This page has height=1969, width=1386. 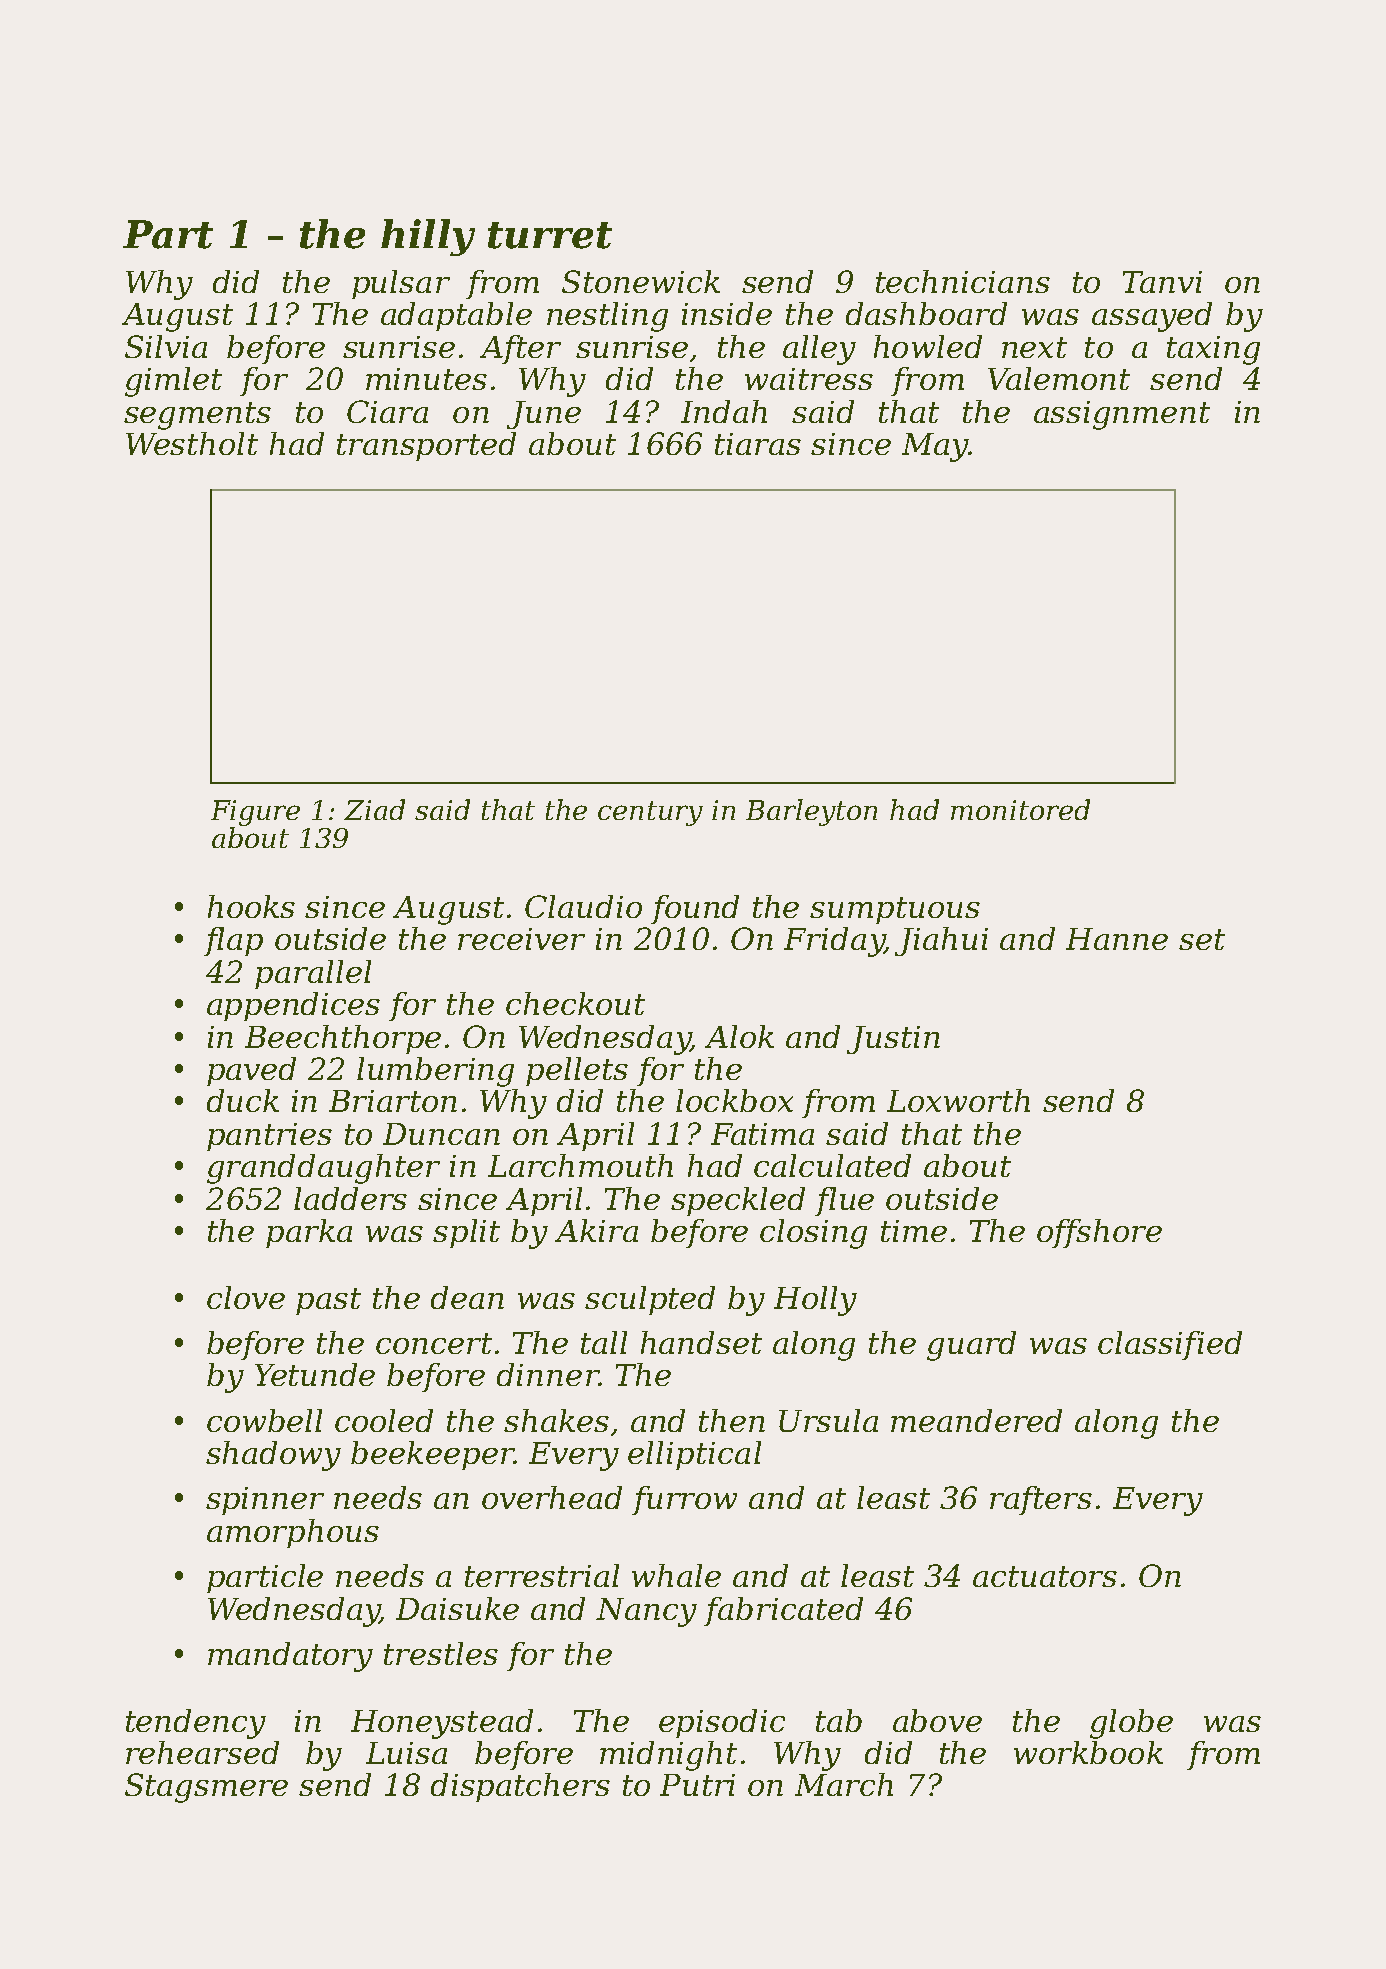 What do you see at coordinates (783, 1611) in the page?
I see `fabricated` at bounding box center [783, 1611].
